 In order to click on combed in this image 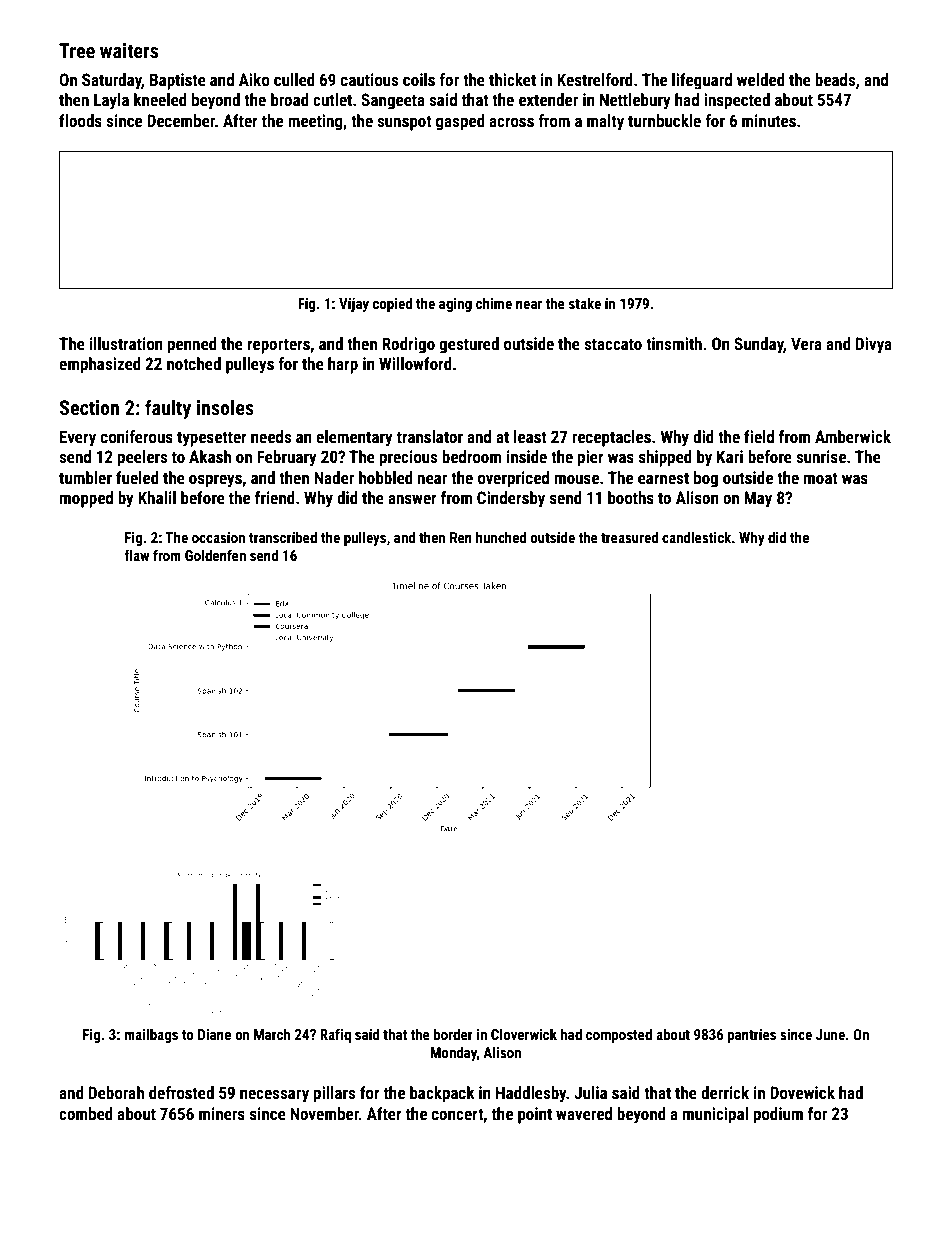, I will do `click(86, 1113)`.
